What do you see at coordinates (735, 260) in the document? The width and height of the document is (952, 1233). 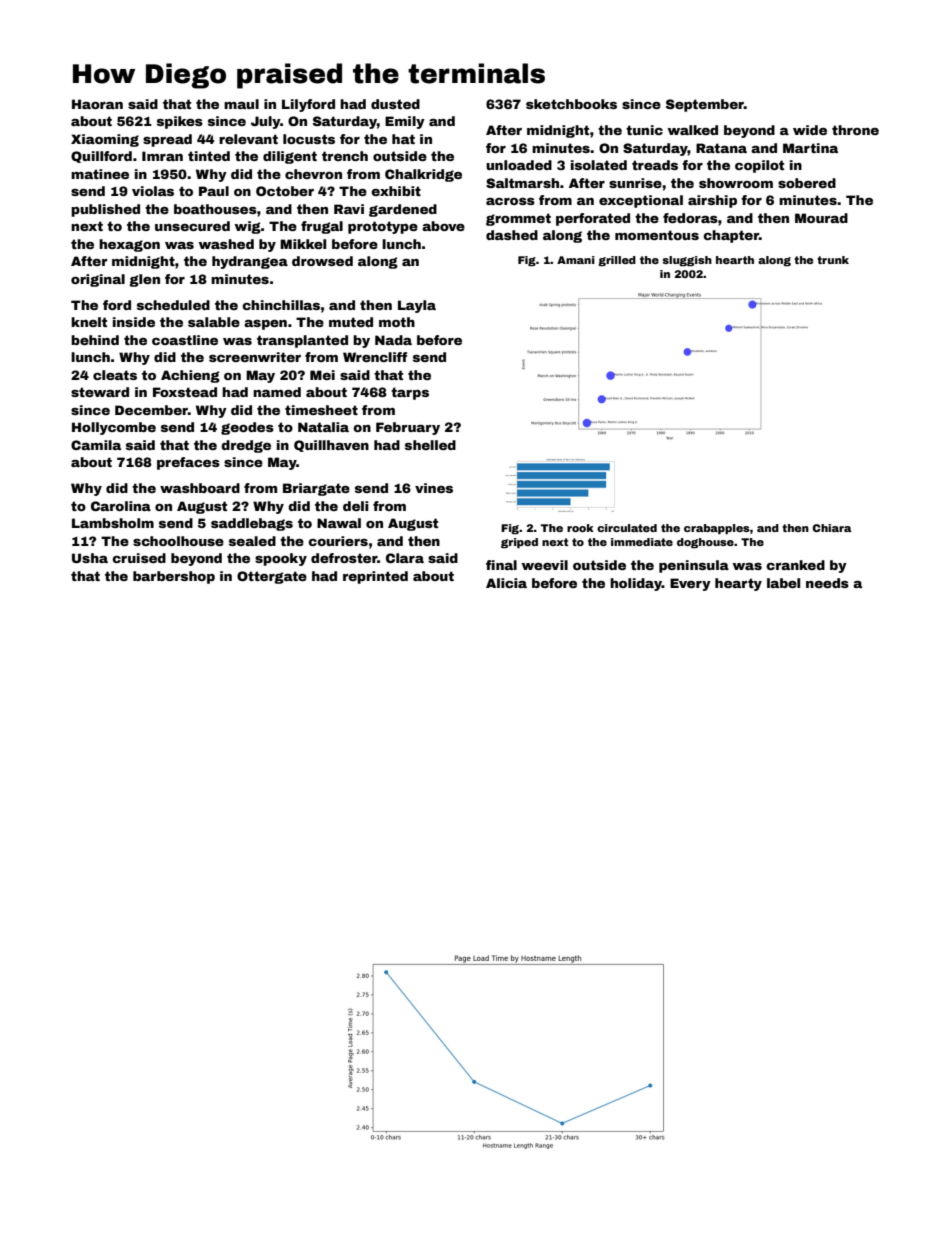 I see `hearth` at bounding box center [735, 260].
